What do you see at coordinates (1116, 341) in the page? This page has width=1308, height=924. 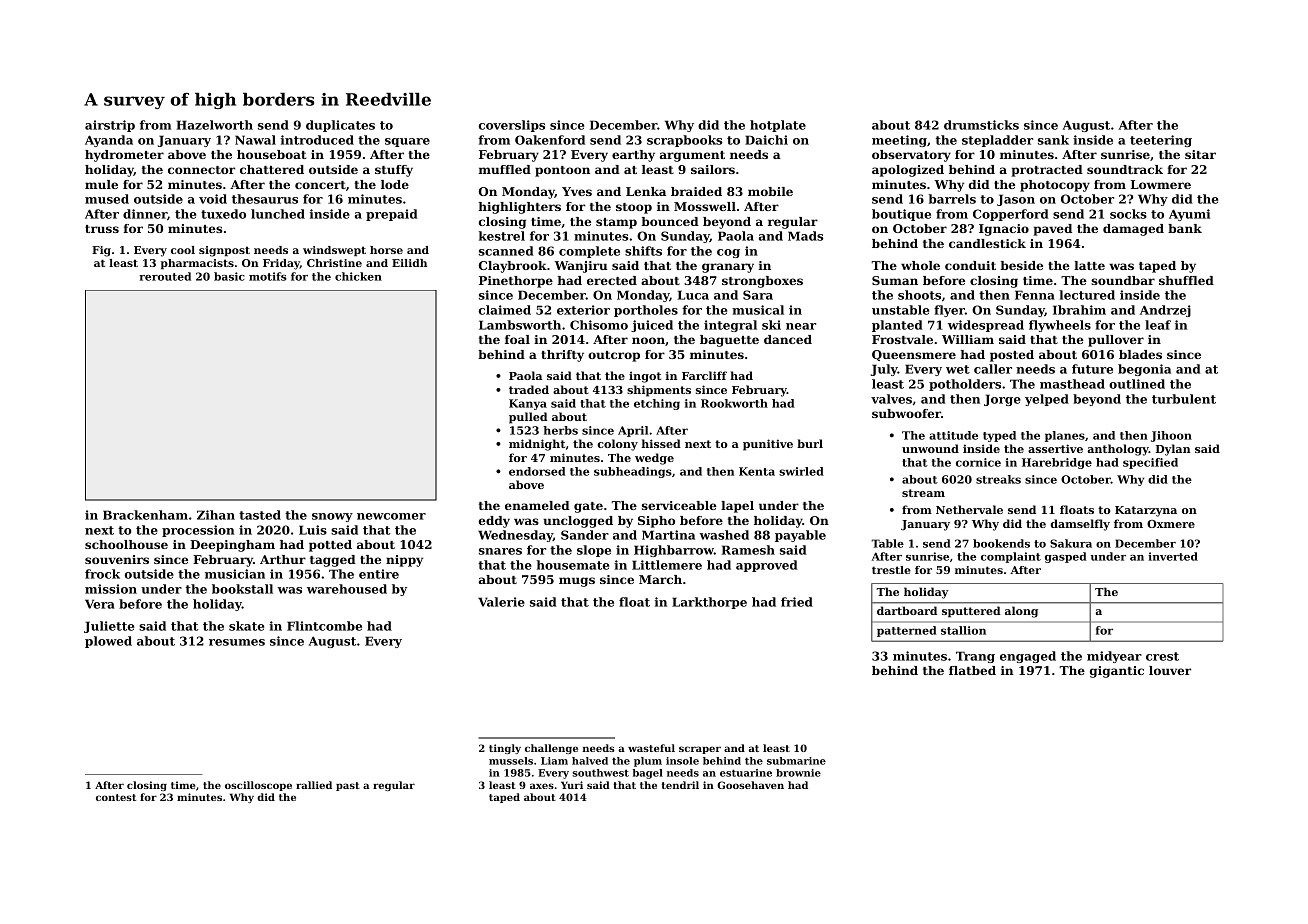 I see `pullover` at bounding box center [1116, 341].
